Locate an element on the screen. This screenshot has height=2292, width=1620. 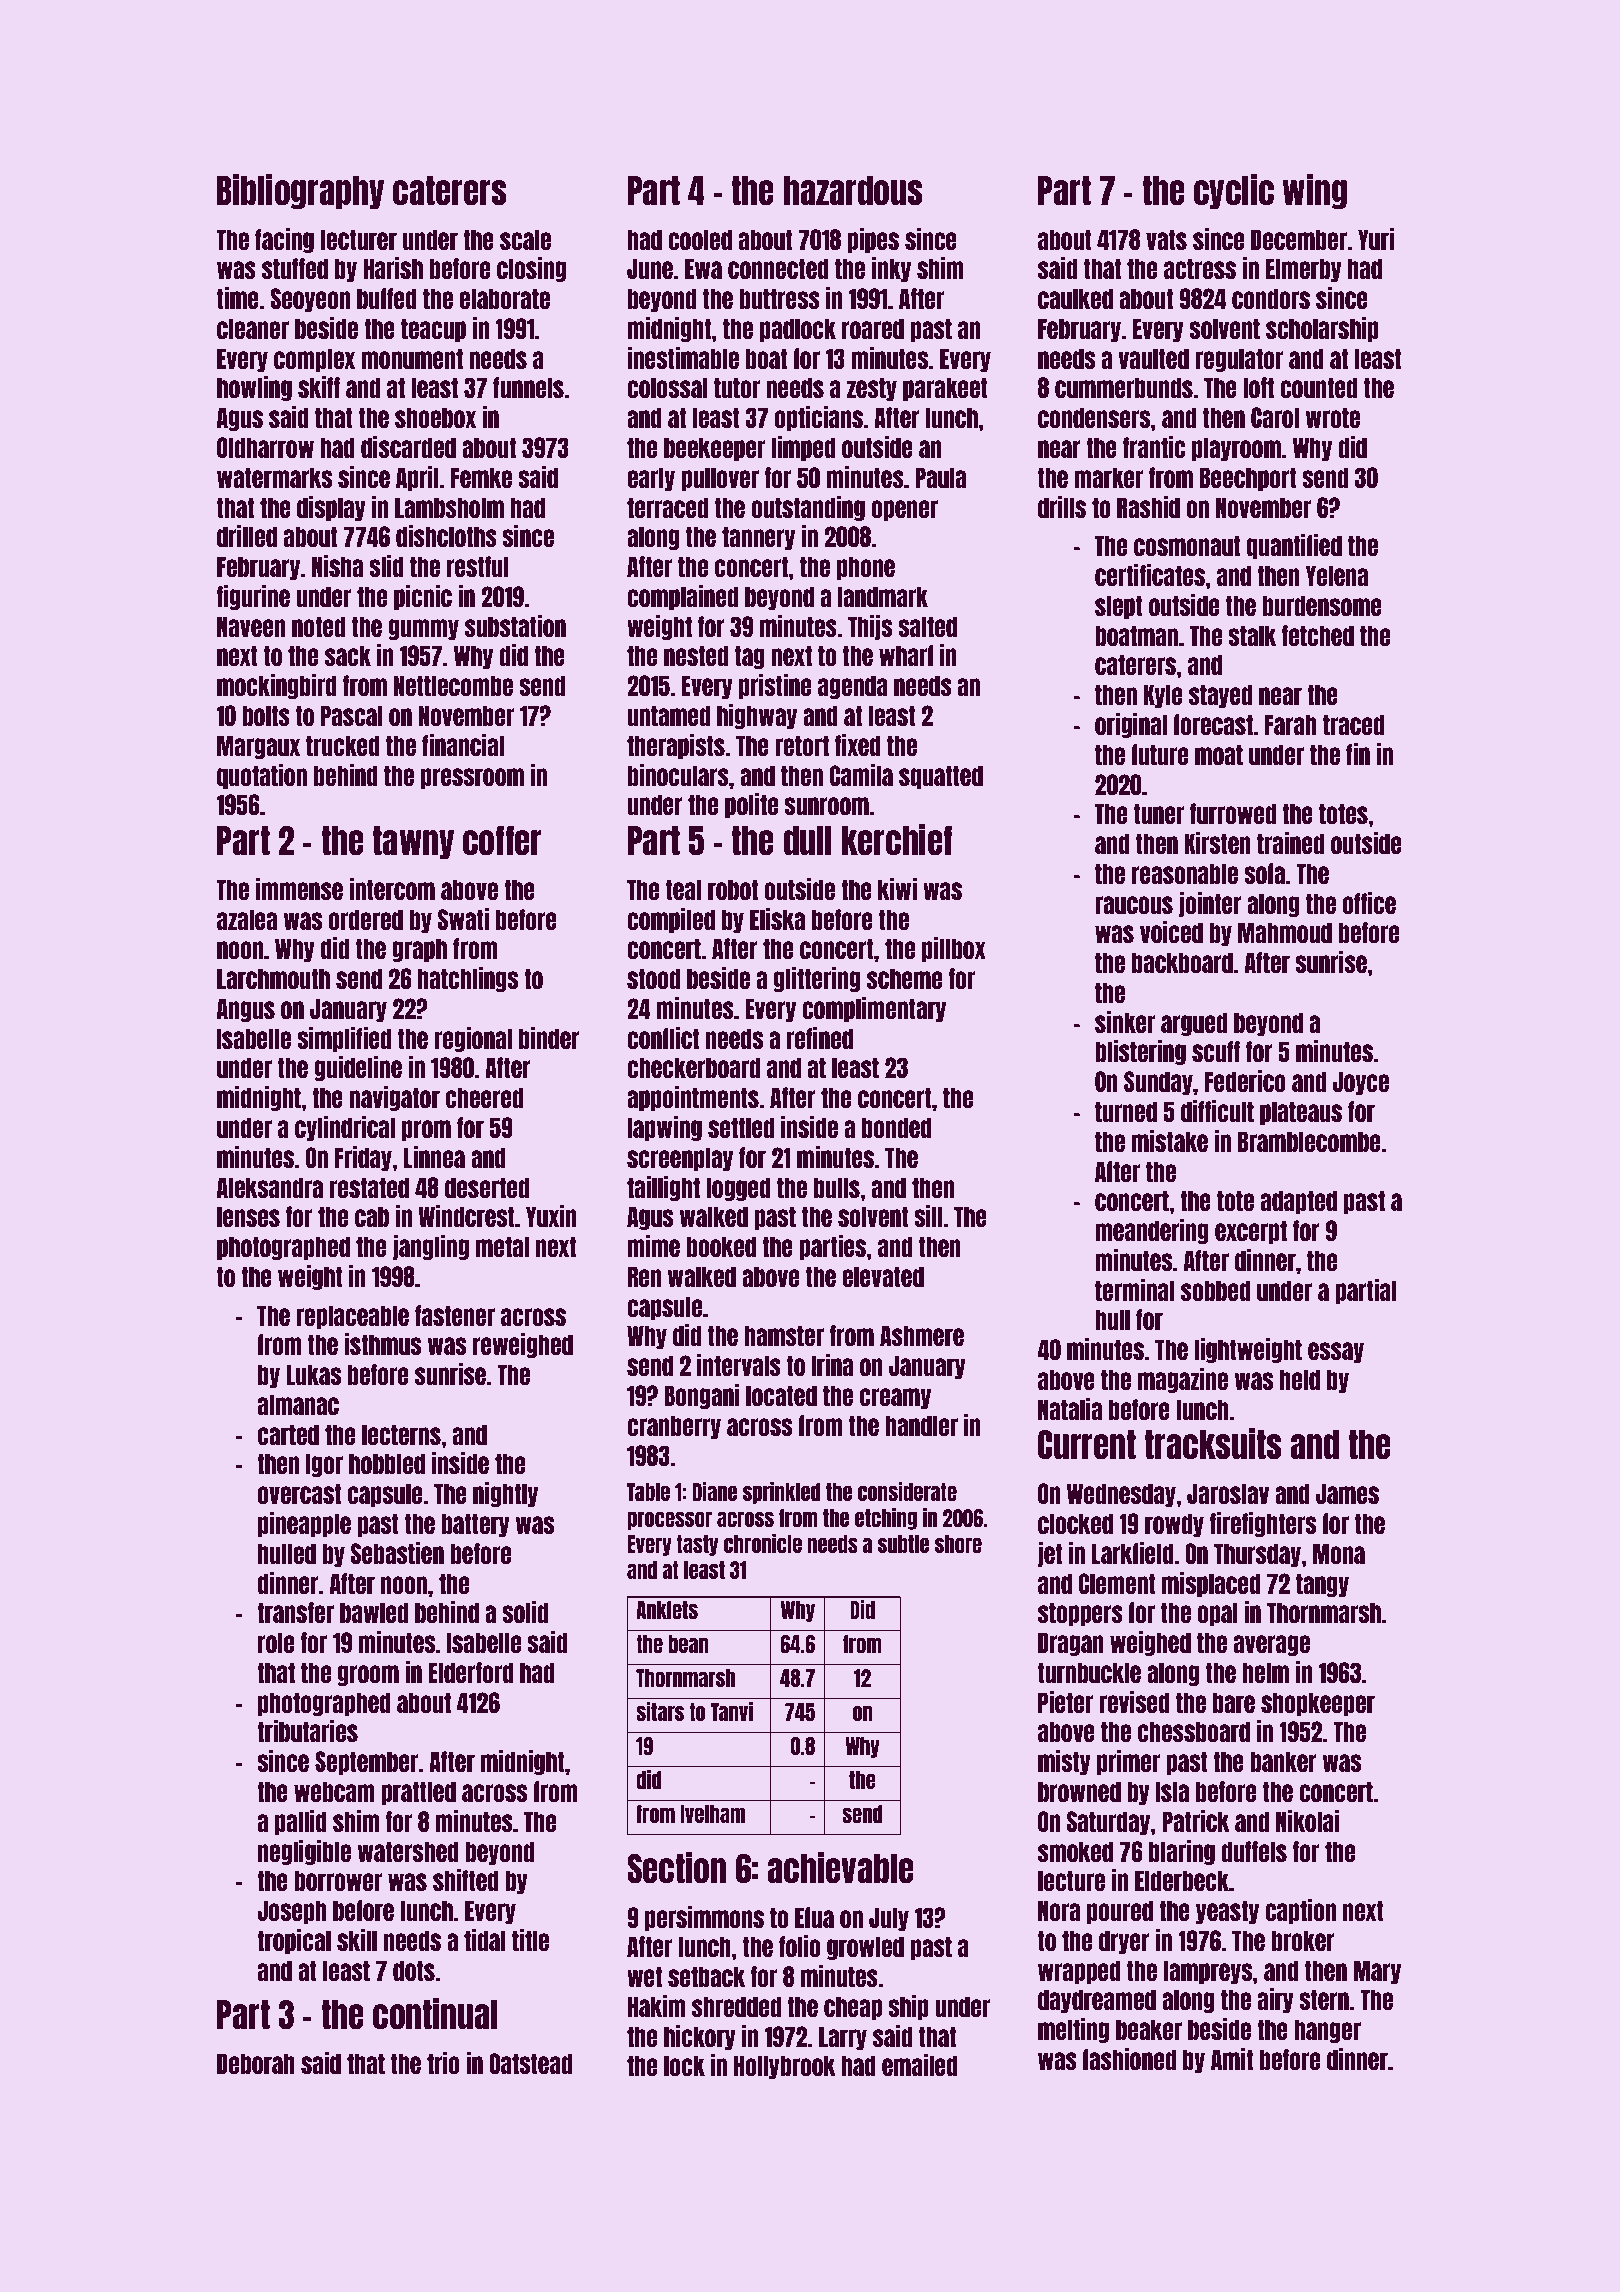
shoebox is located at coordinates (435, 417).
